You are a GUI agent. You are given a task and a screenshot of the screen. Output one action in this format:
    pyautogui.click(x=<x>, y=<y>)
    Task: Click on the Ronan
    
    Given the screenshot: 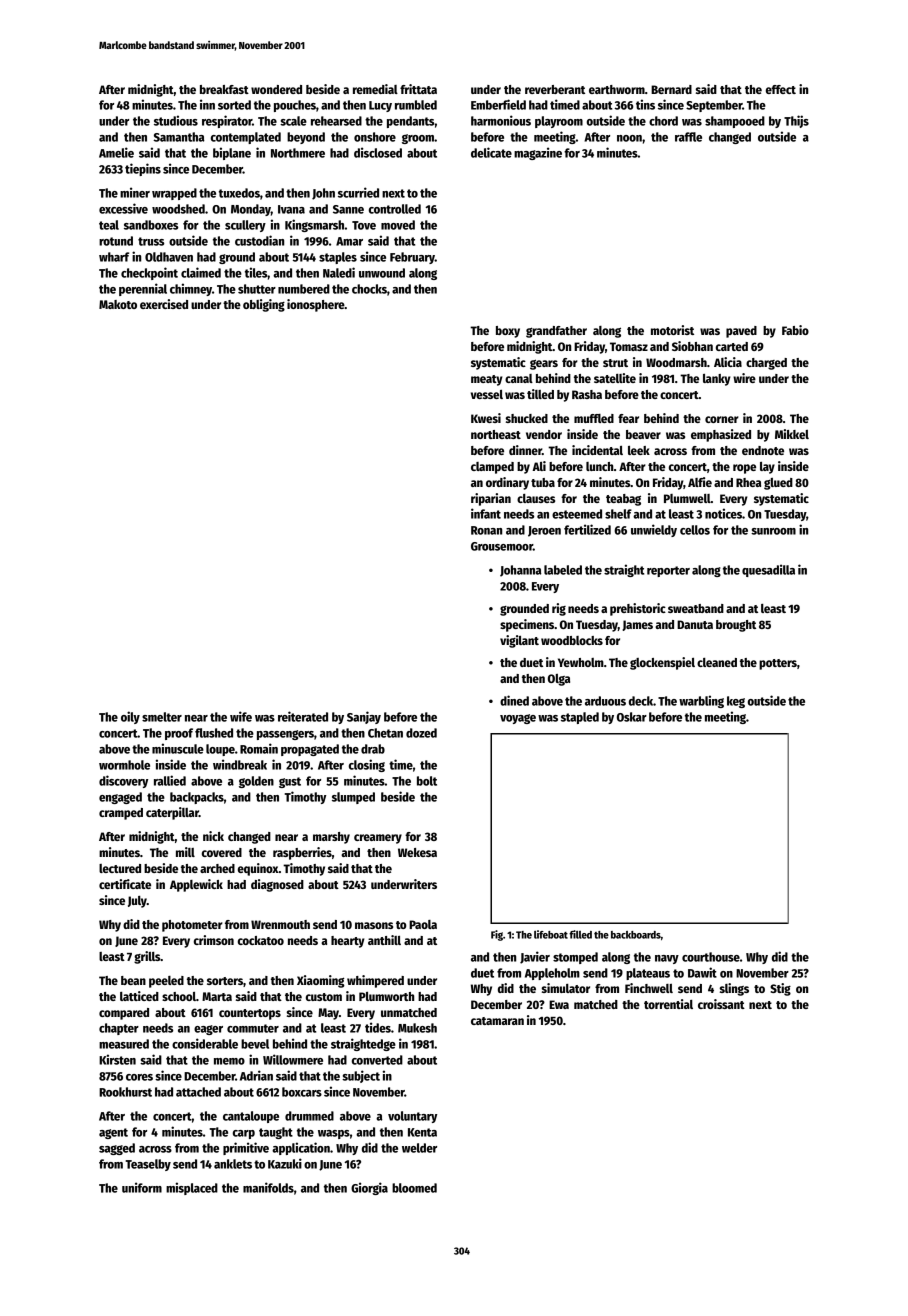 What is the action you would take?
    pyautogui.click(x=486, y=530)
